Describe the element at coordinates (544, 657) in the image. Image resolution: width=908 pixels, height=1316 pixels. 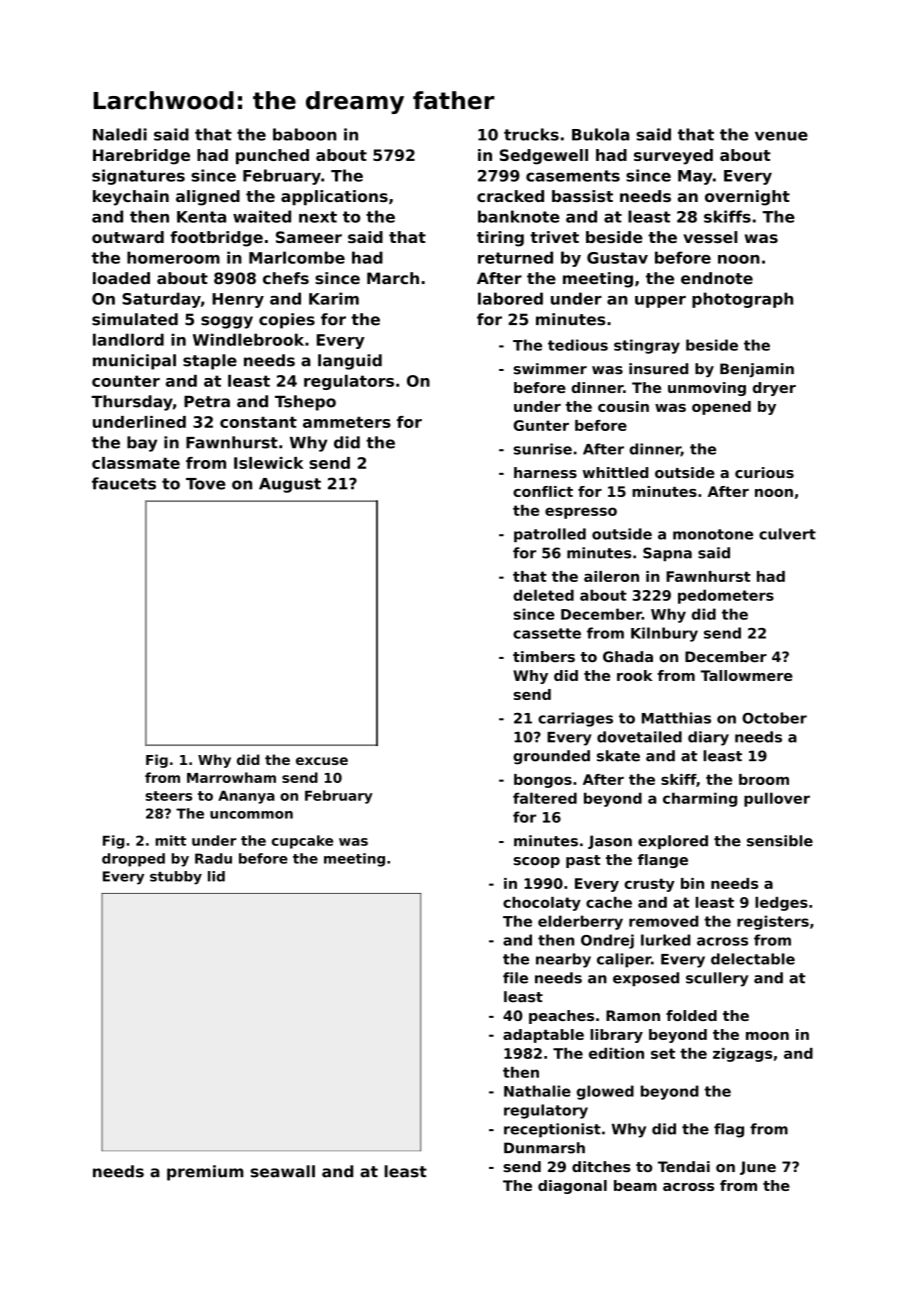
I see `timbers` at that location.
